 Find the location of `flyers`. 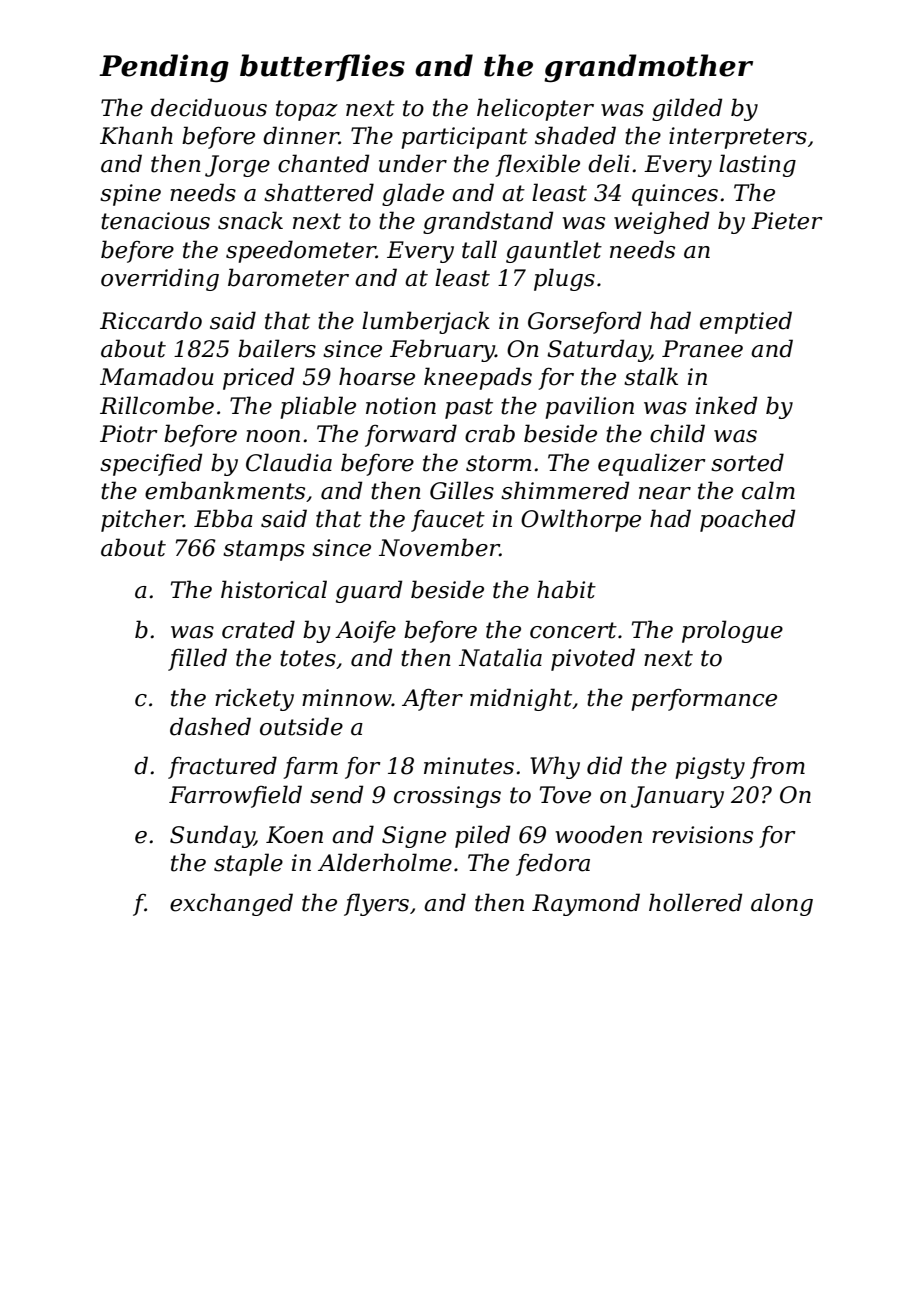

flyers is located at coordinates (376, 904).
